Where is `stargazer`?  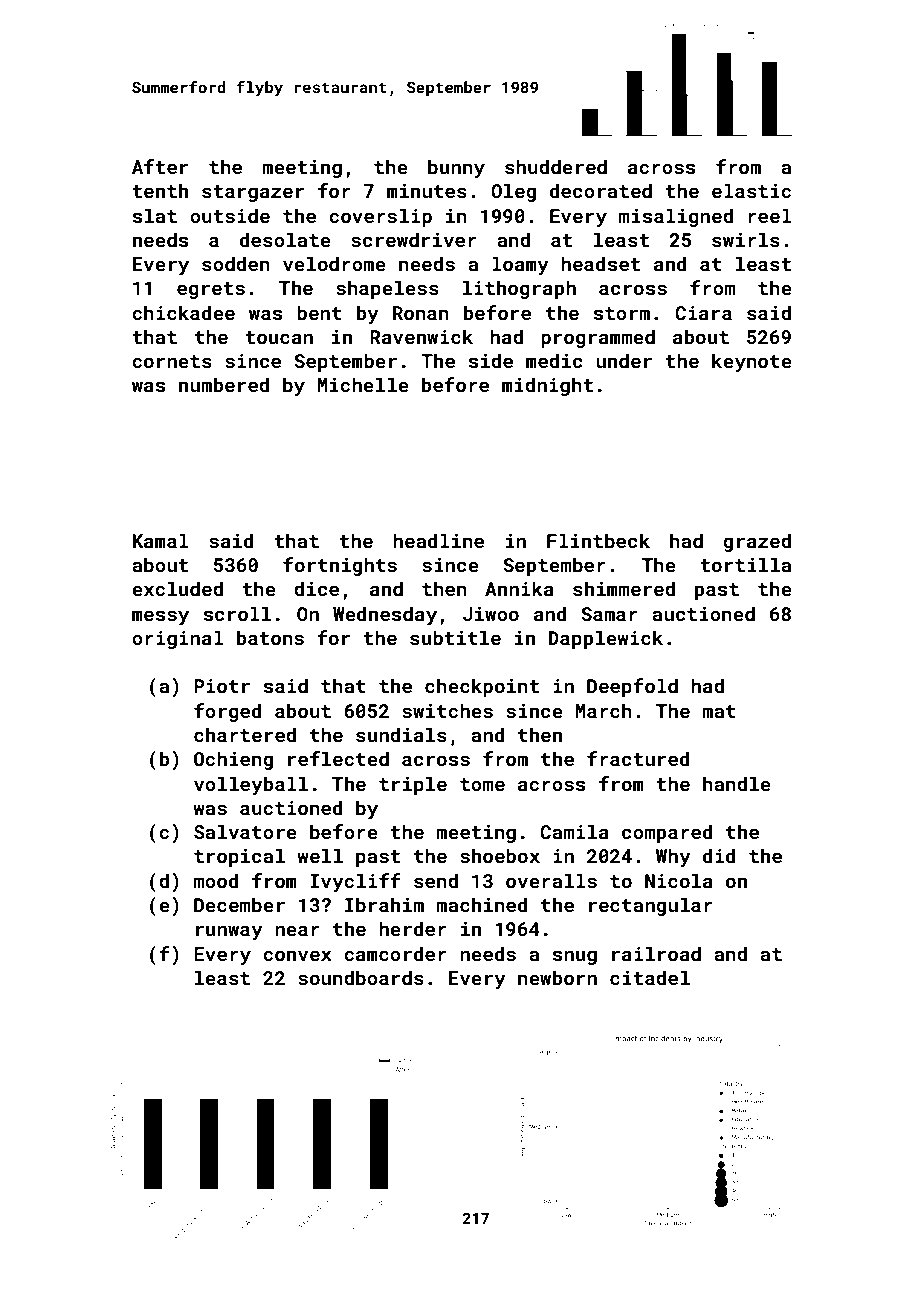
stargazer is located at coordinates (253, 193).
